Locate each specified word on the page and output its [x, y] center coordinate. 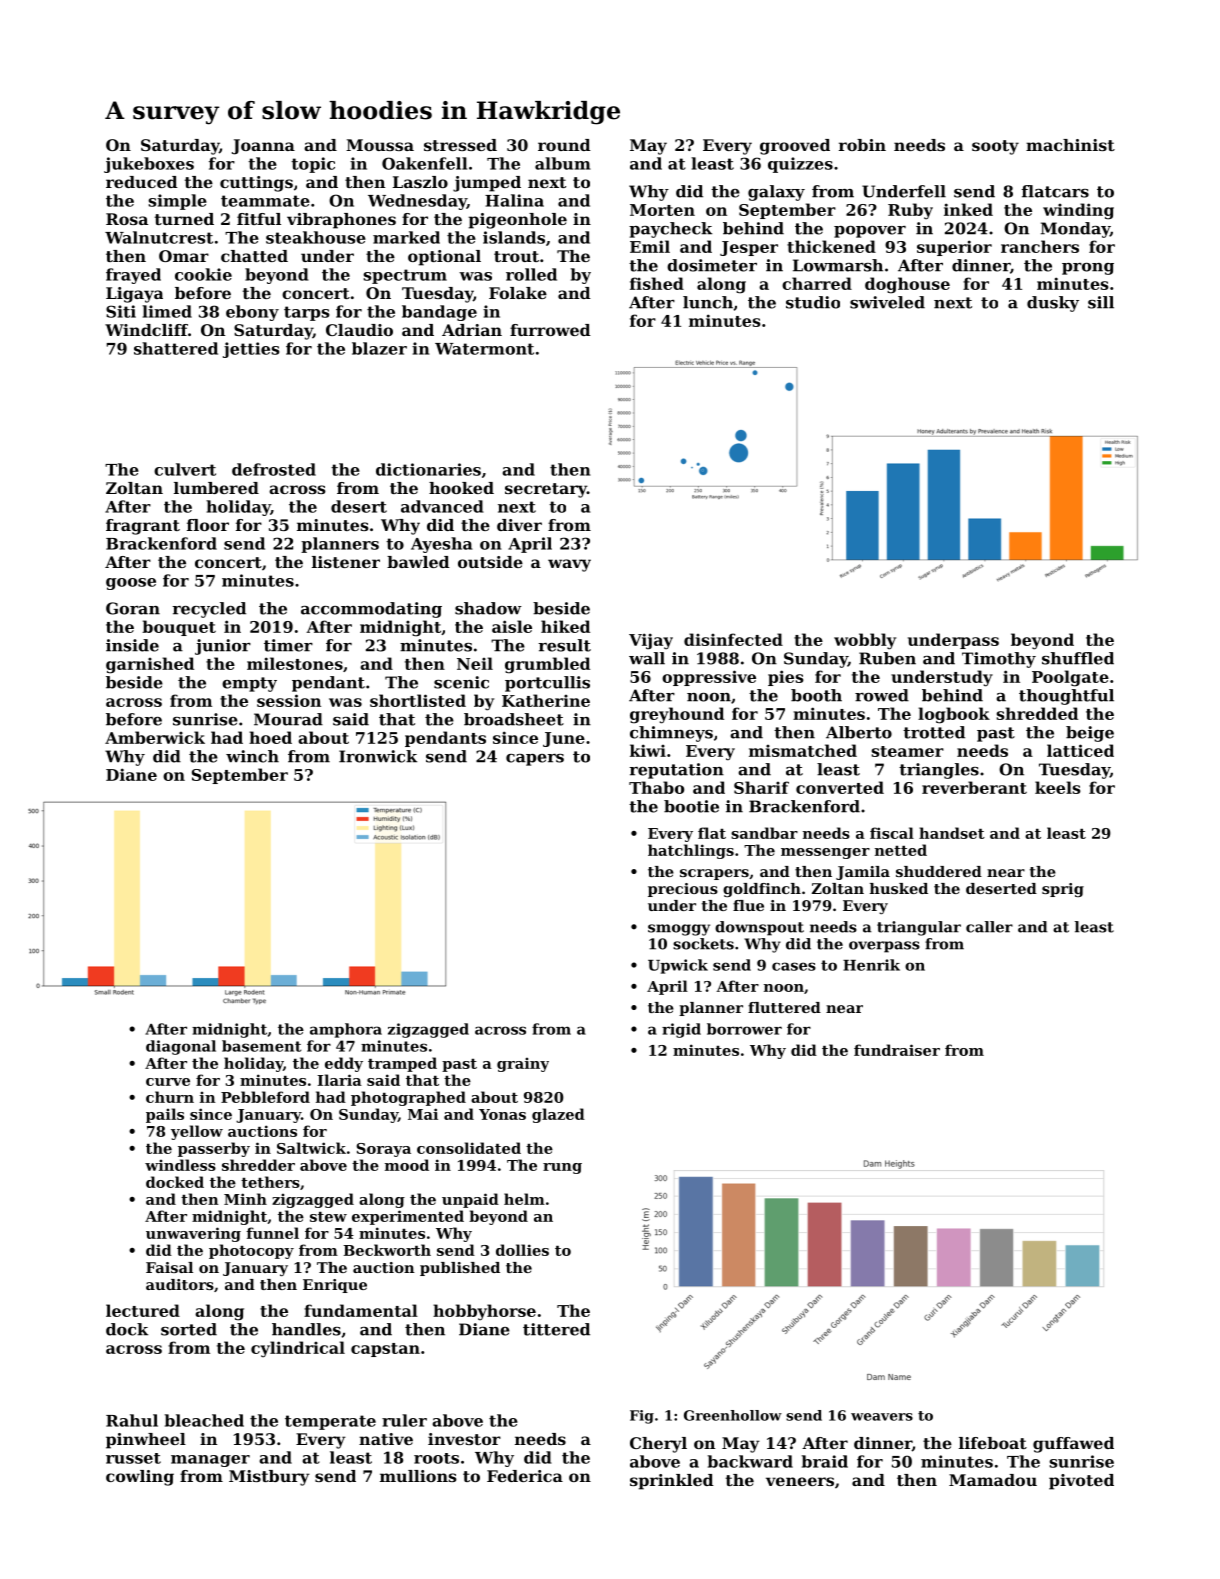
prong [1088, 269]
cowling [140, 1478]
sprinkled [672, 1482]
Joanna [263, 147]
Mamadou [993, 1480]
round [564, 145]
